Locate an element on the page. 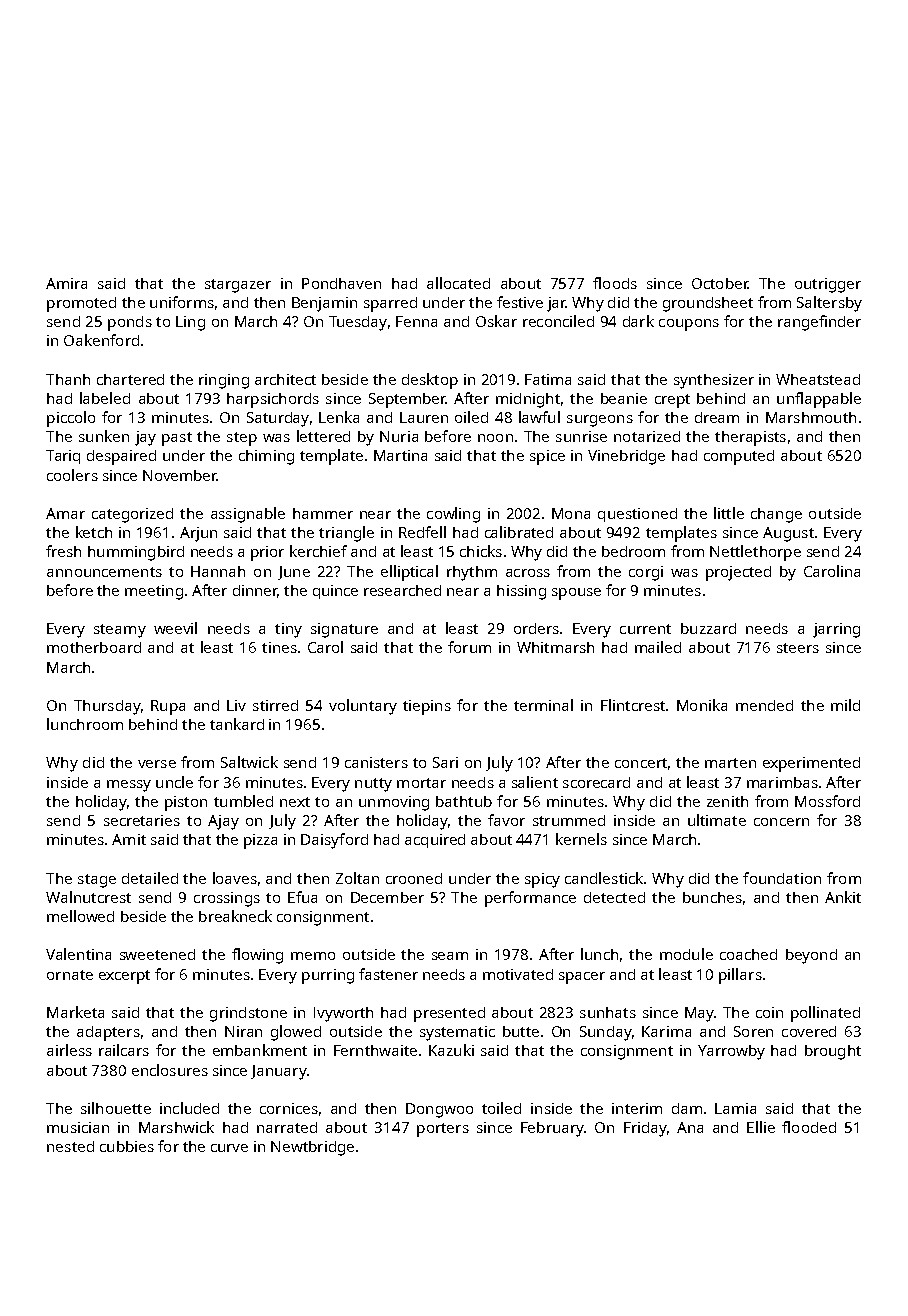  Dongwoo is located at coordinates (439, 1110).
